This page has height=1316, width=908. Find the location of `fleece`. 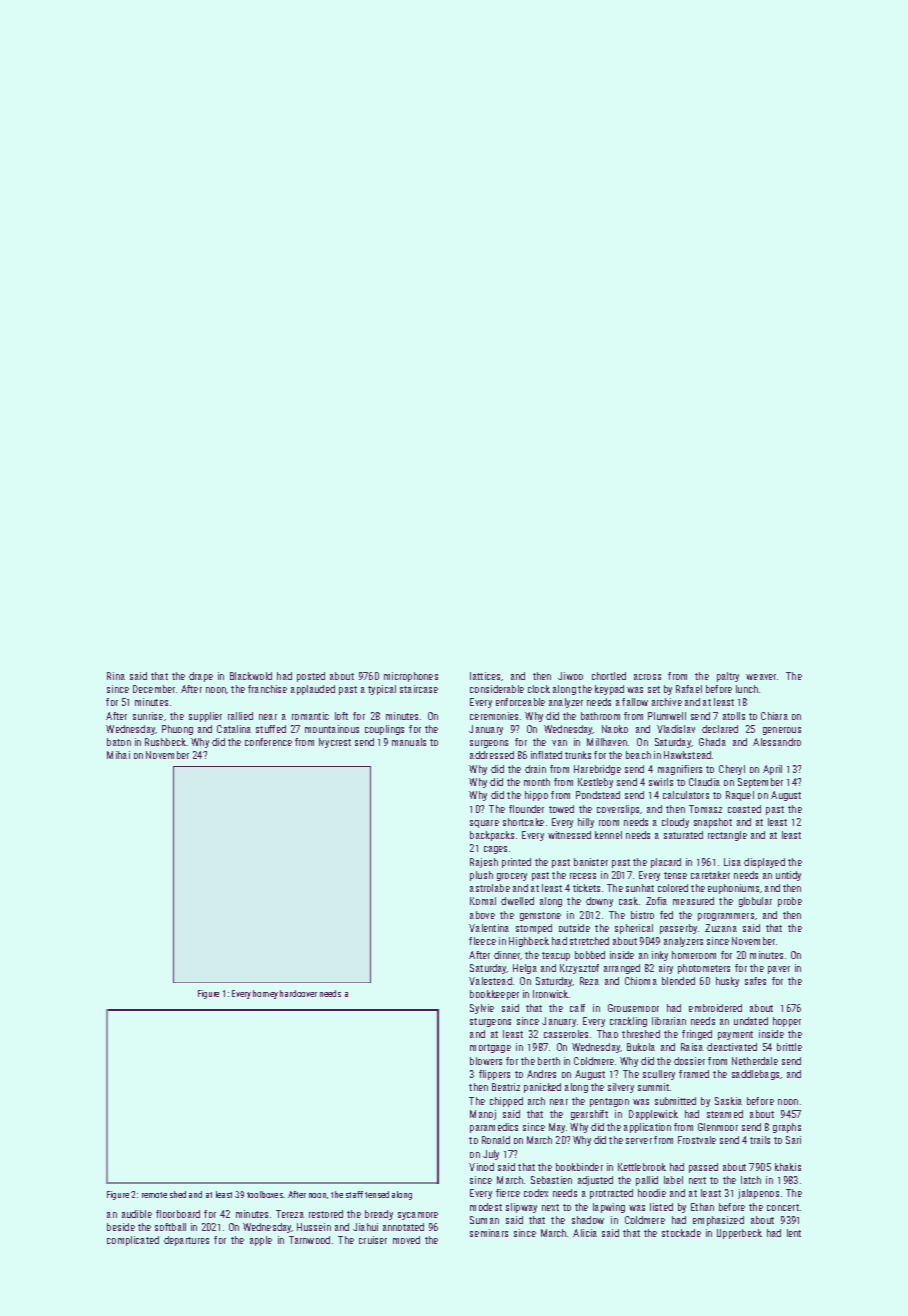

fleece is located at coordinates (482, 941).
